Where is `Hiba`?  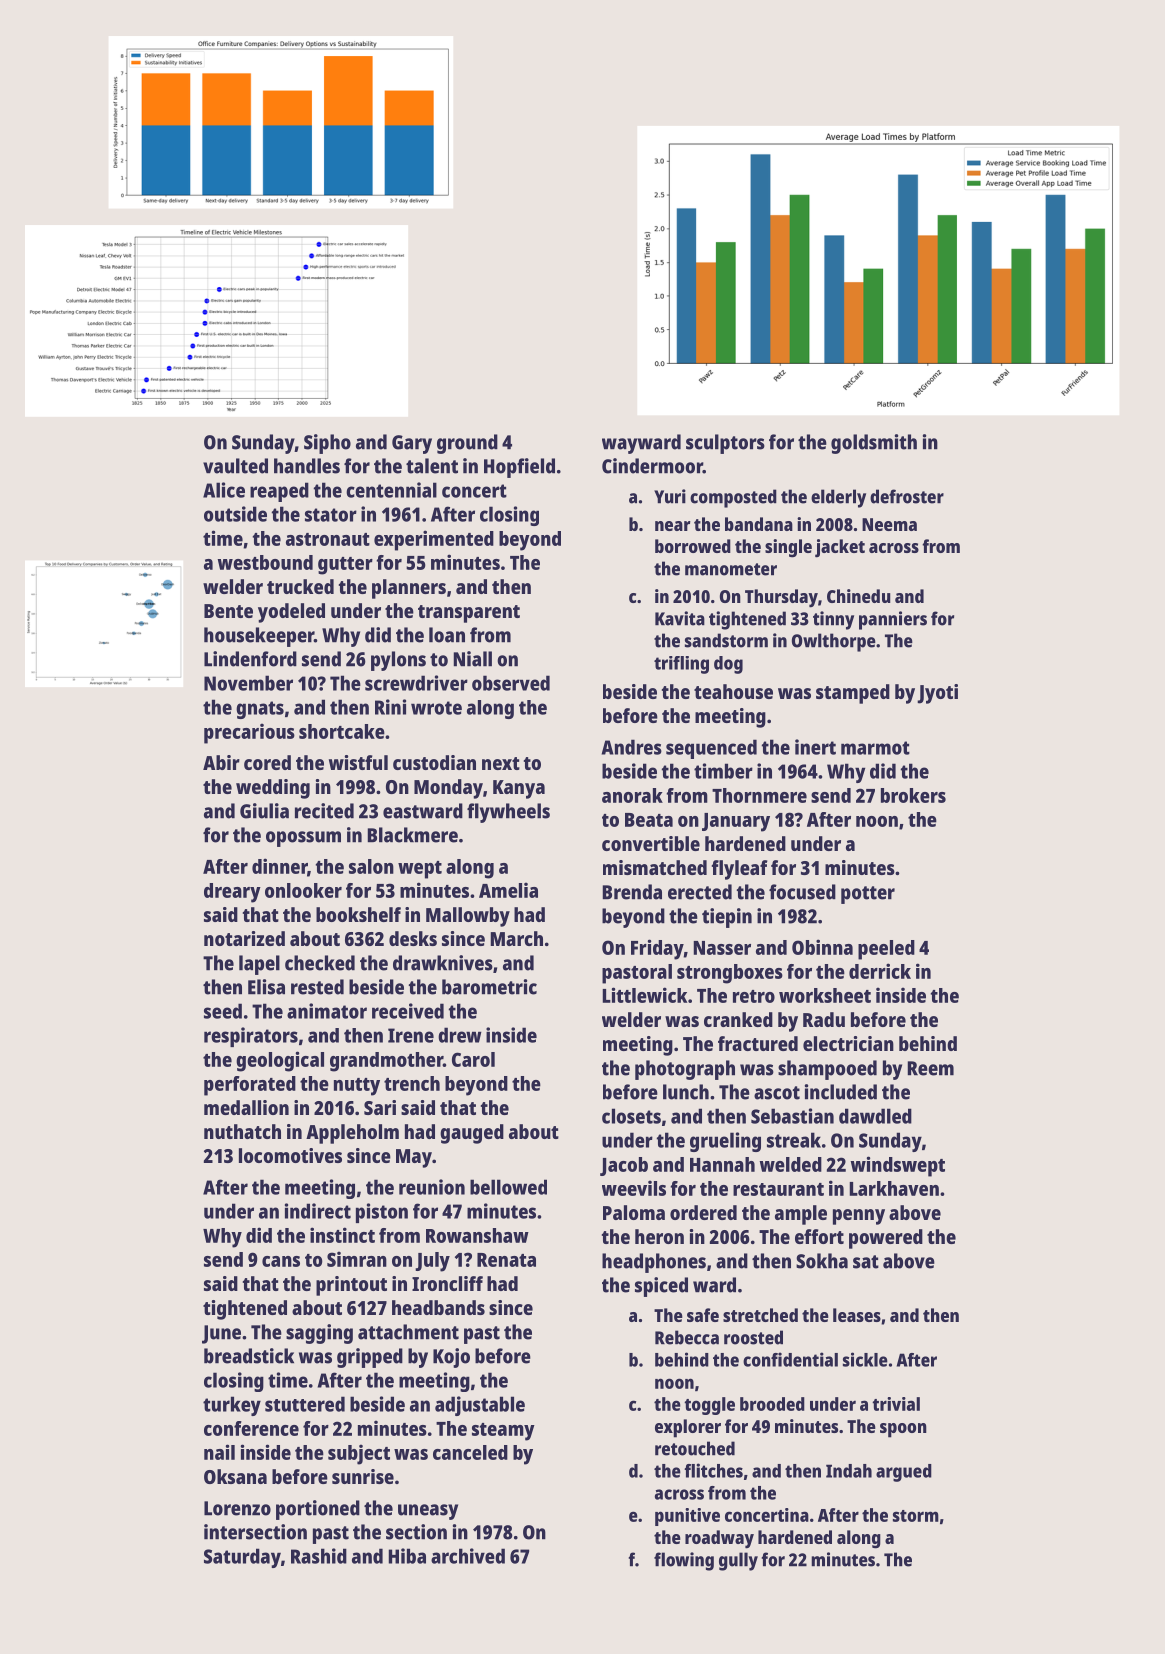 Hiba is located at coordinates (407, 1556).
